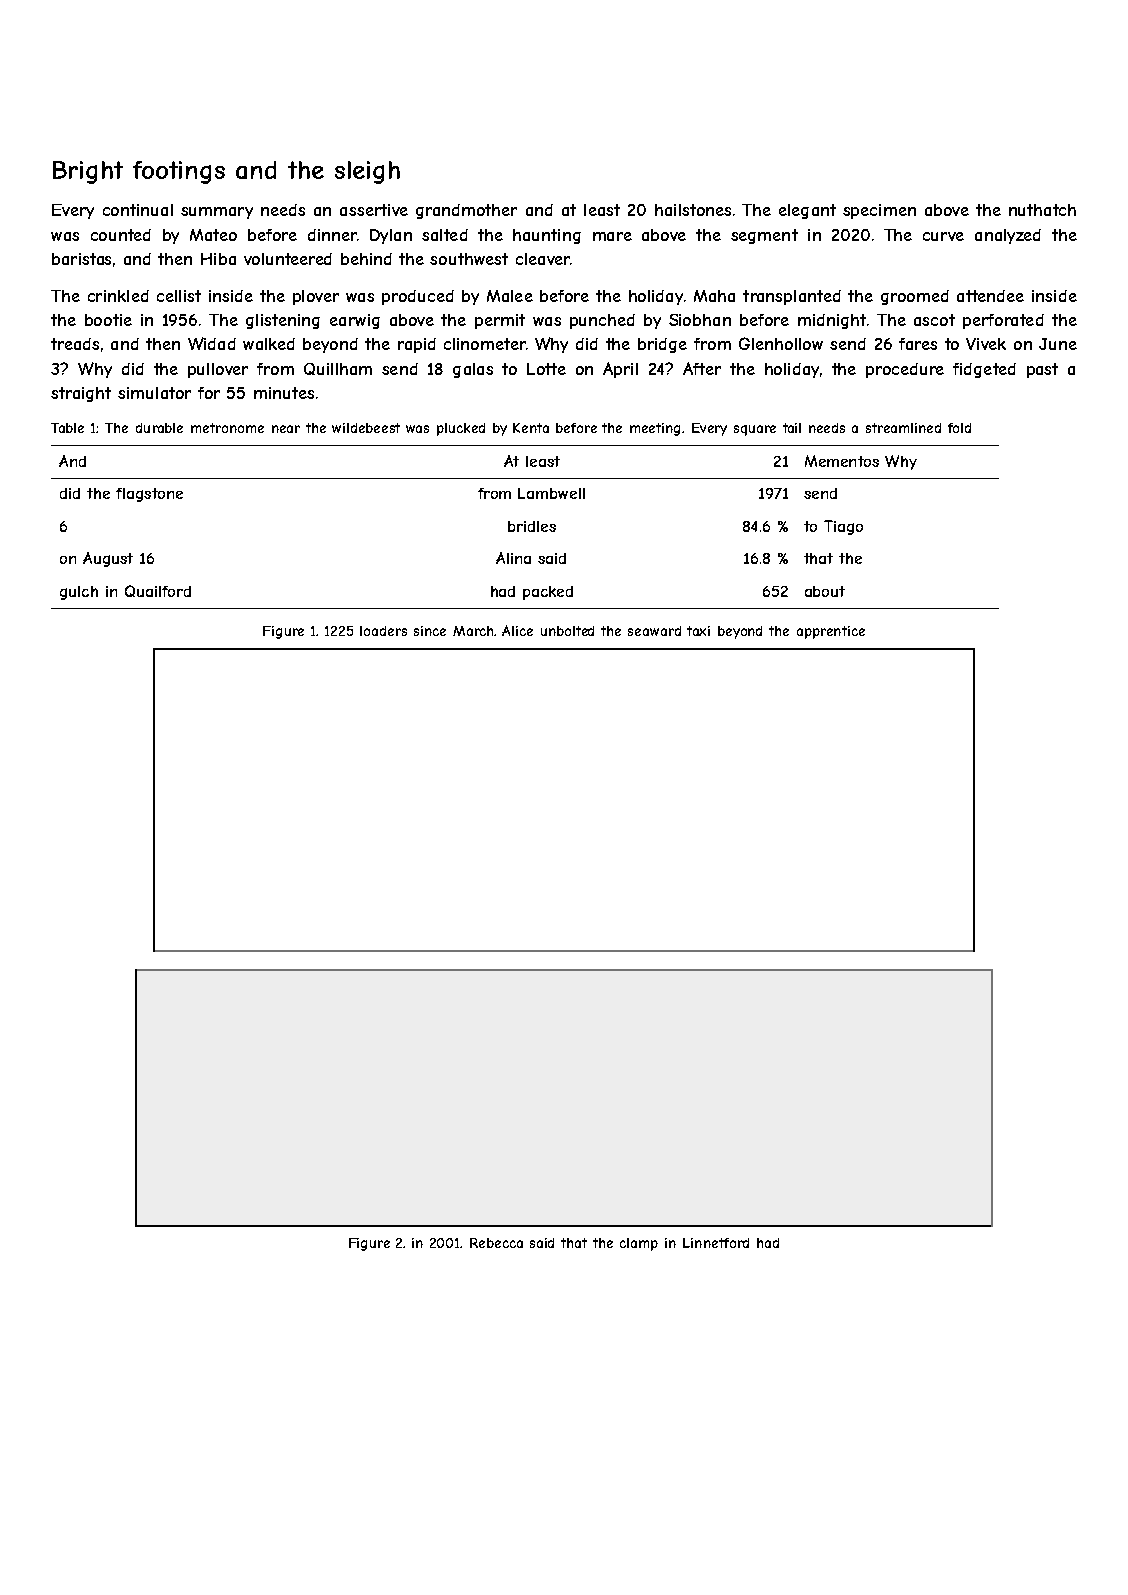  Describe the element at coordinates (517, 630) in the screenshot. I see `Alice` at that location.
